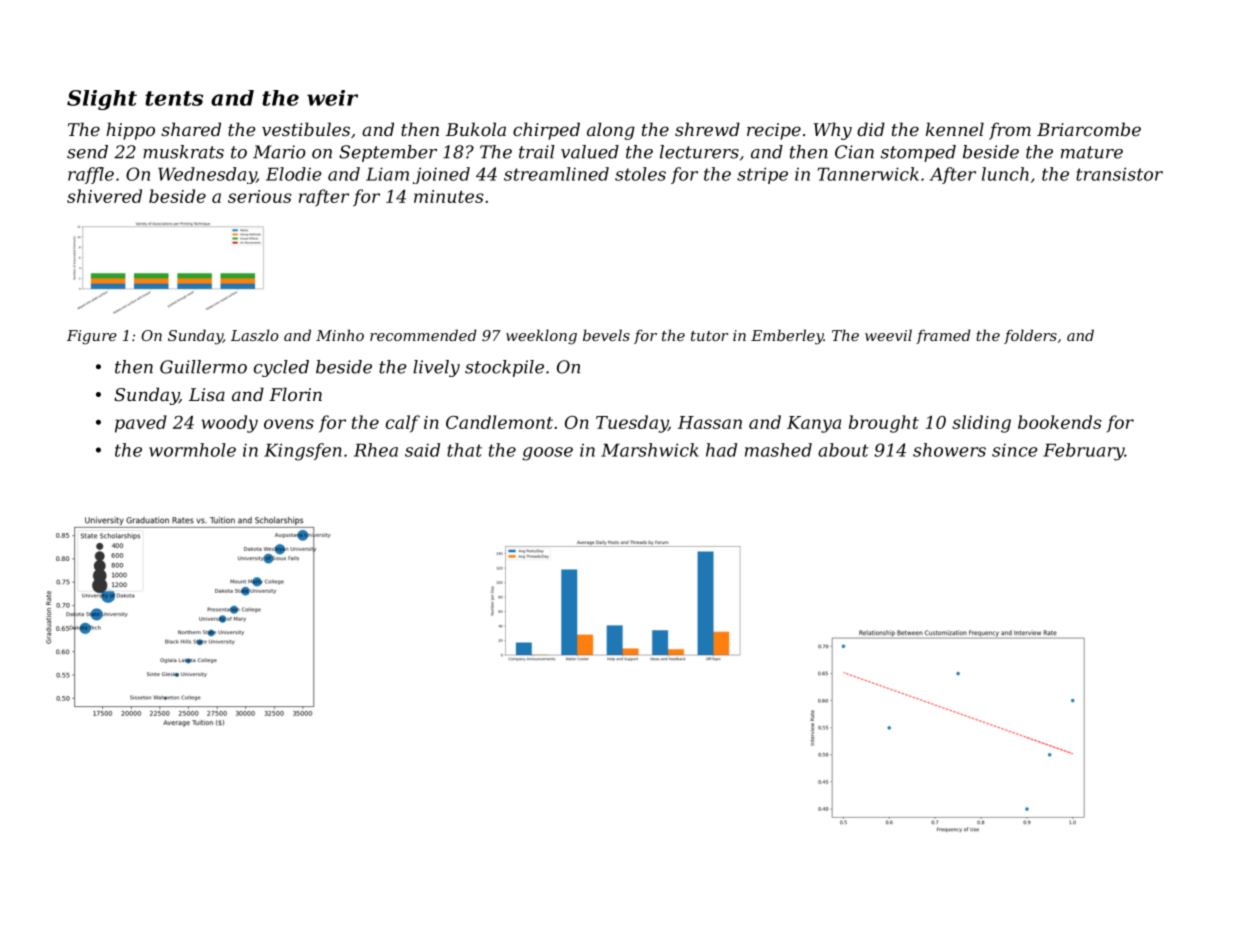  Describe the element at coordinates (174, 98) in the document. I see `tents` at that location.
